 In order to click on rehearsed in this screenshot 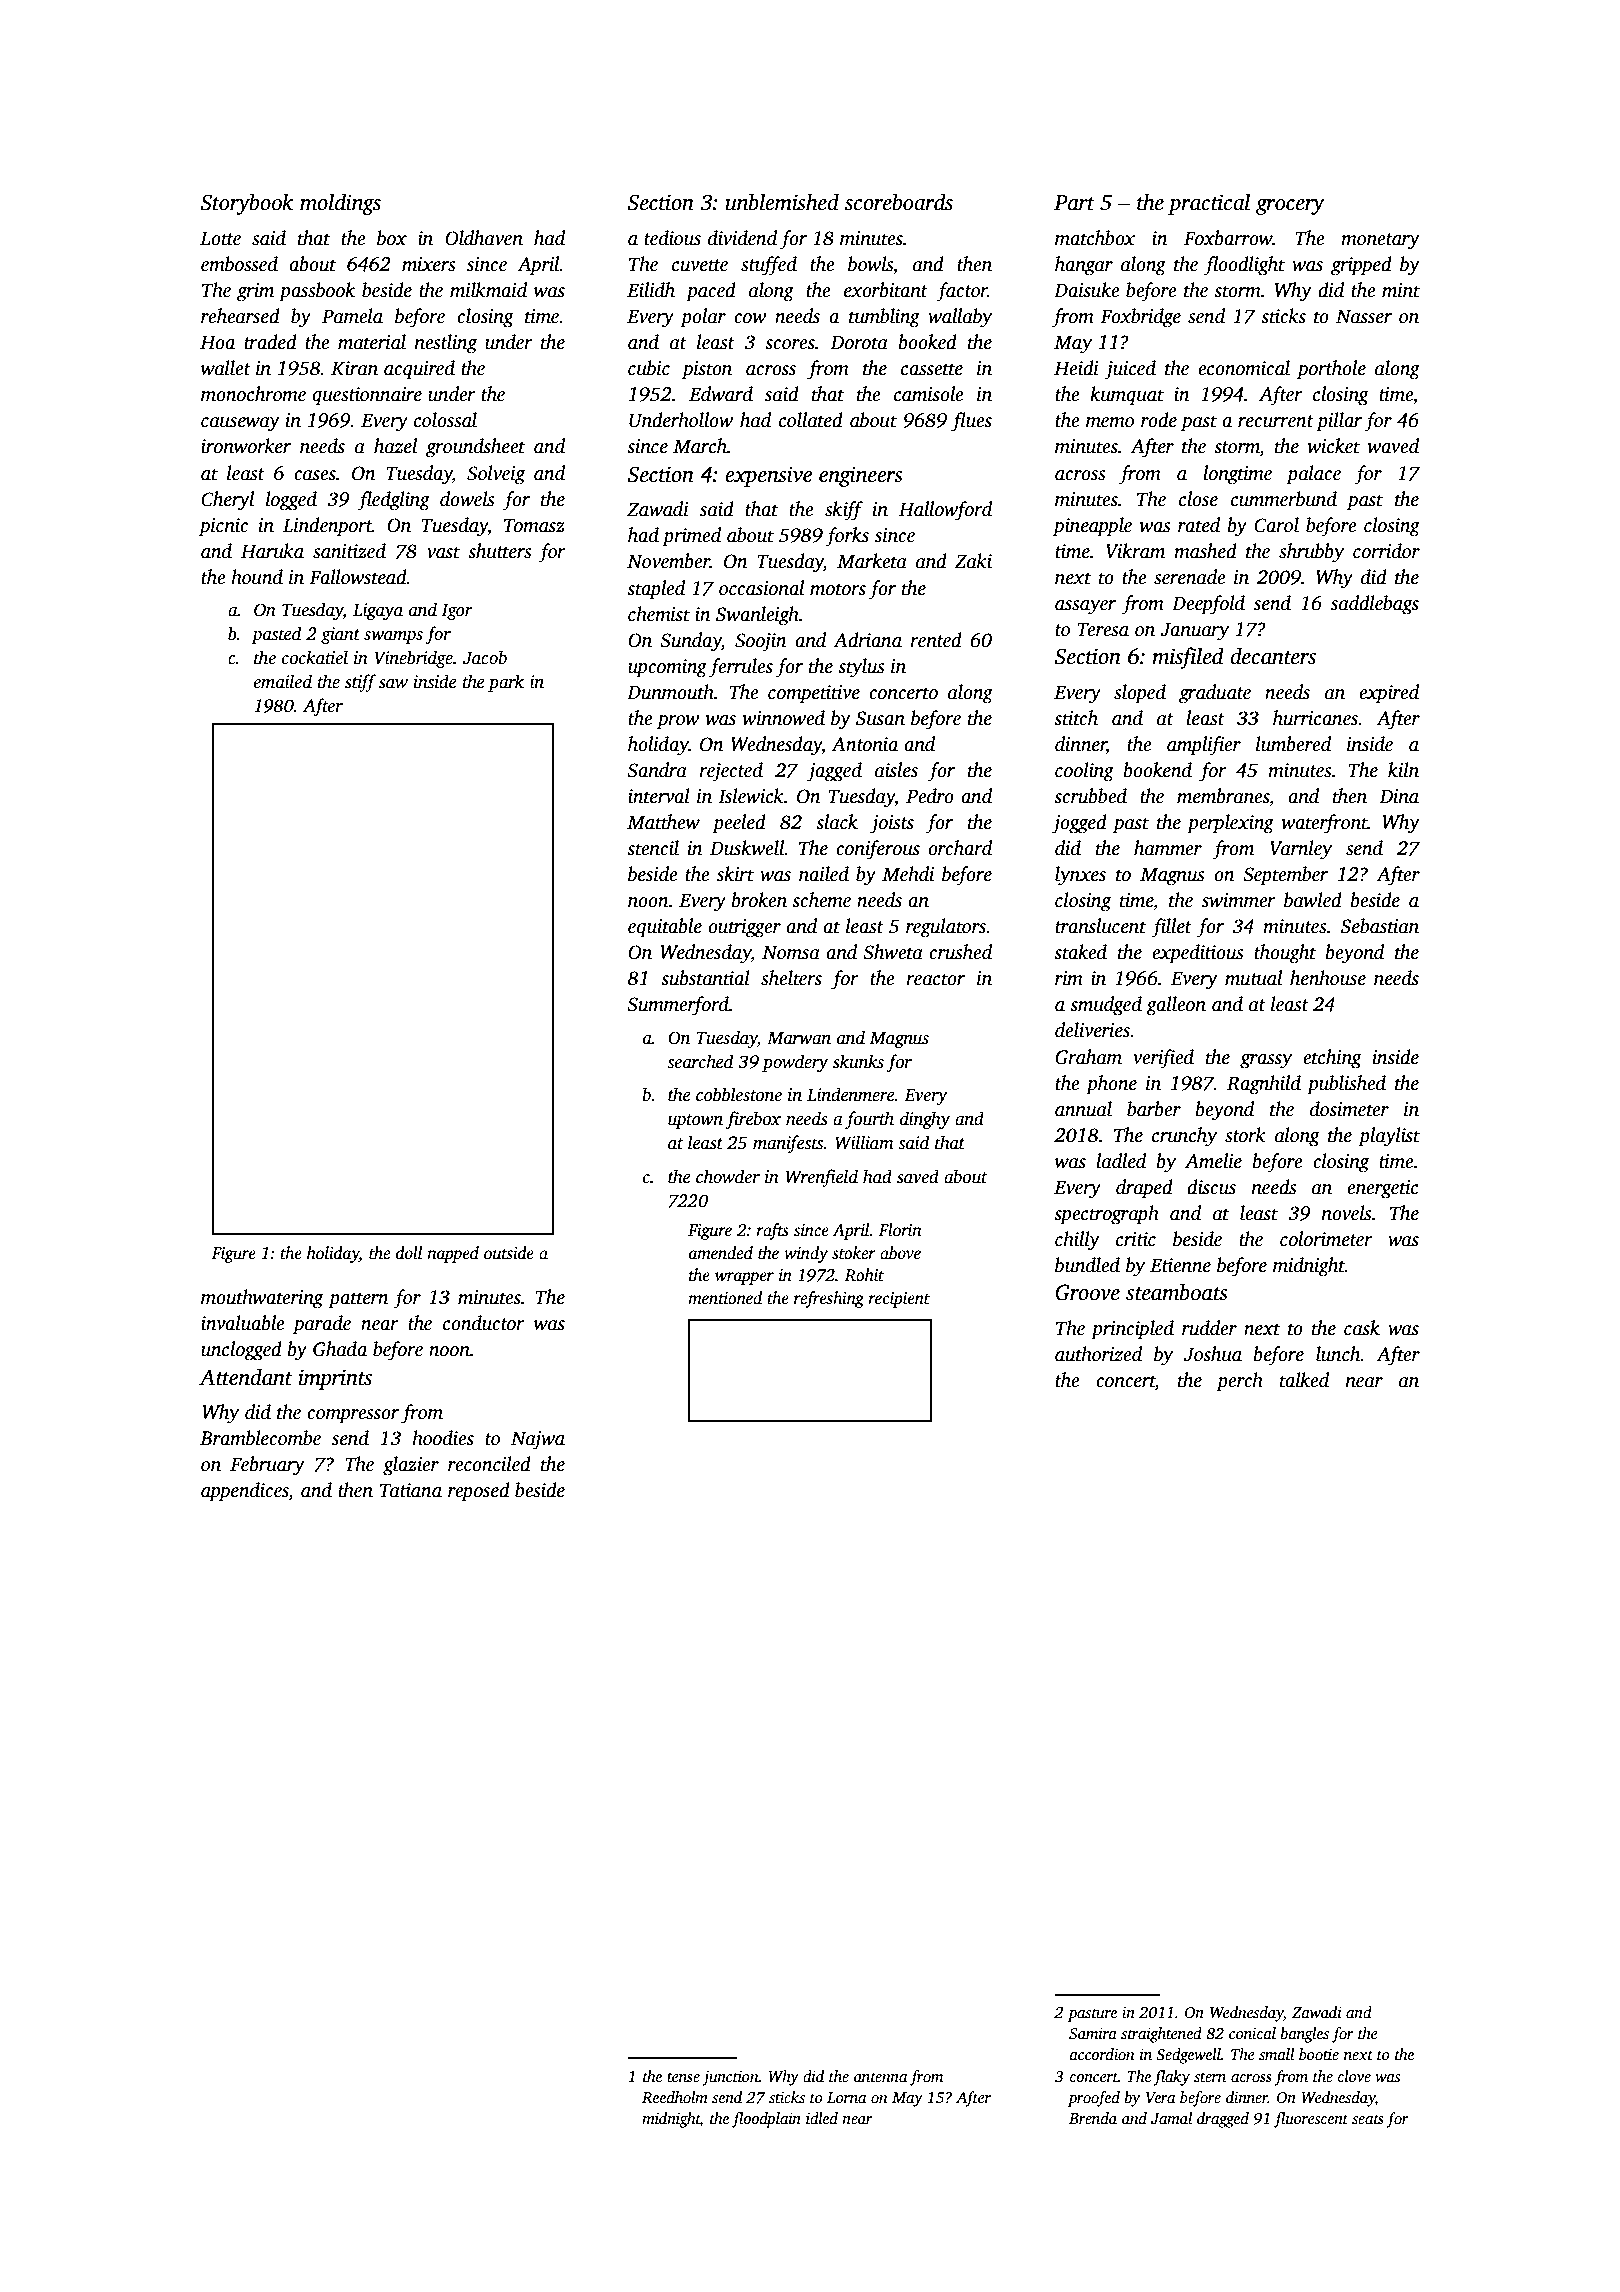, I will do `click(240, 316)`.
